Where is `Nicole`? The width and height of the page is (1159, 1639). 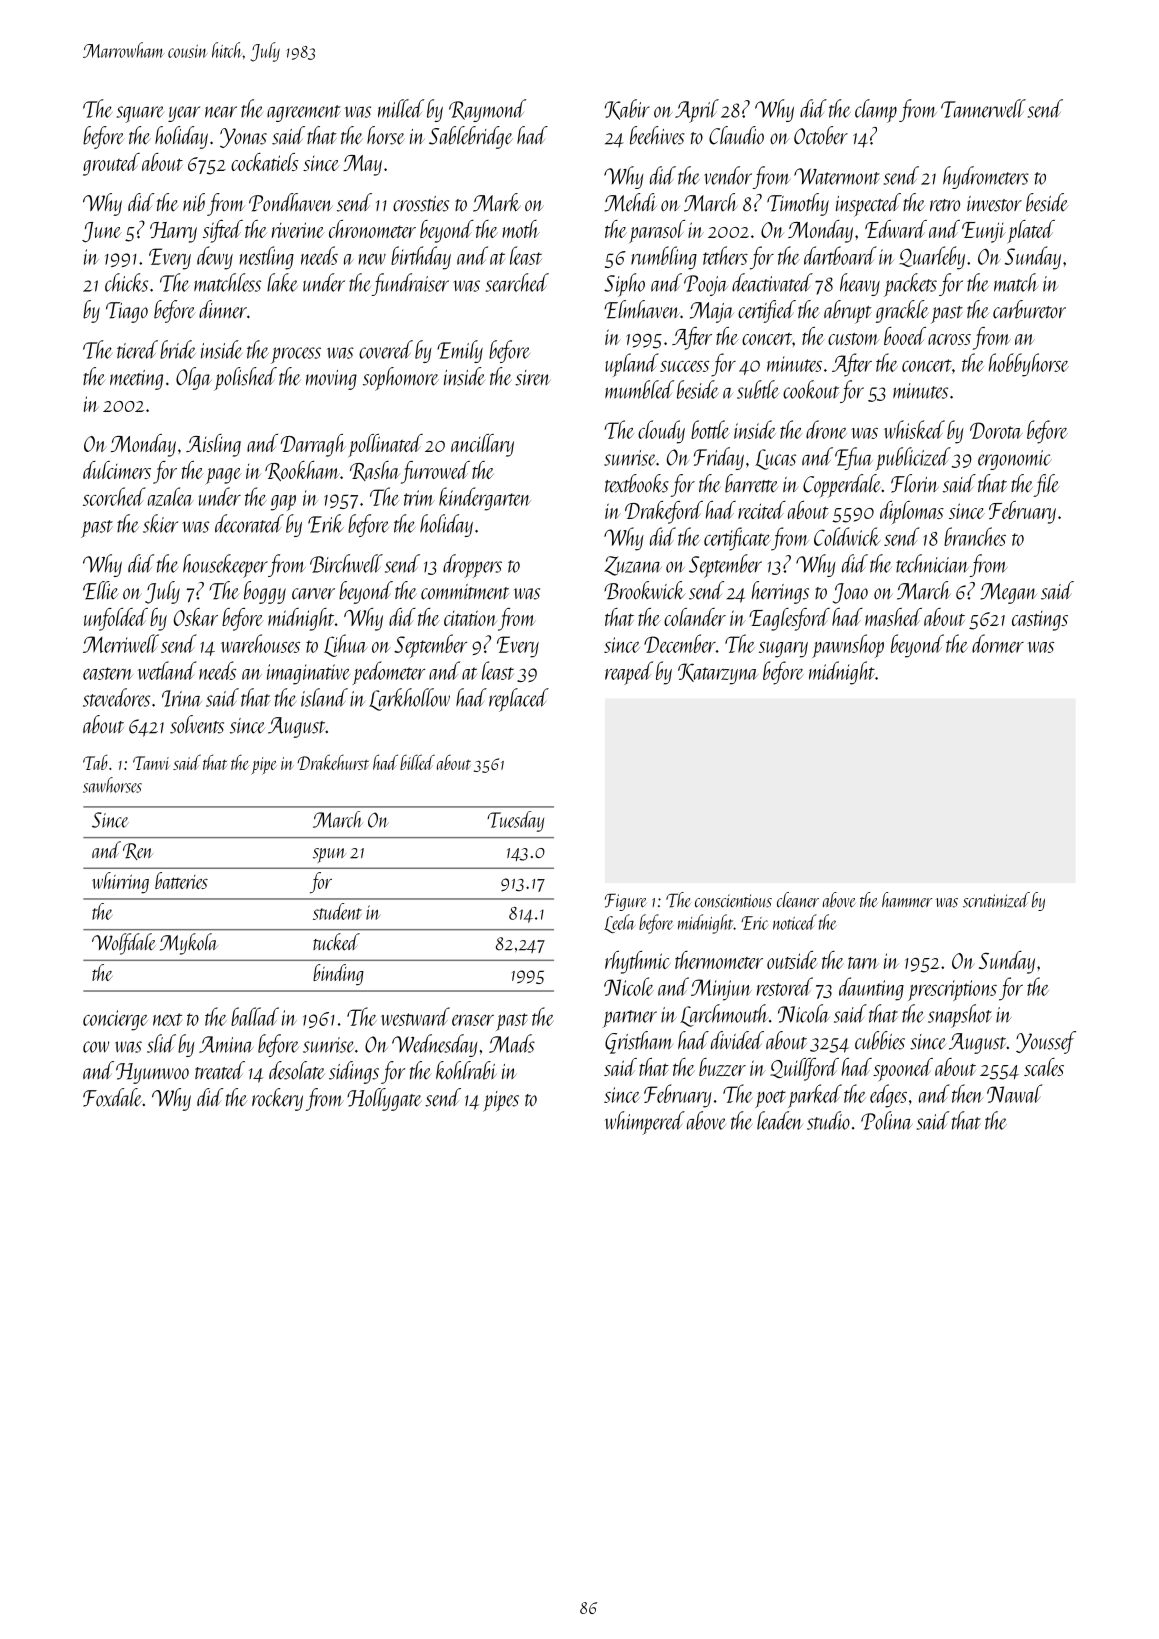
Nicole is located at coordinates (629, 986).
